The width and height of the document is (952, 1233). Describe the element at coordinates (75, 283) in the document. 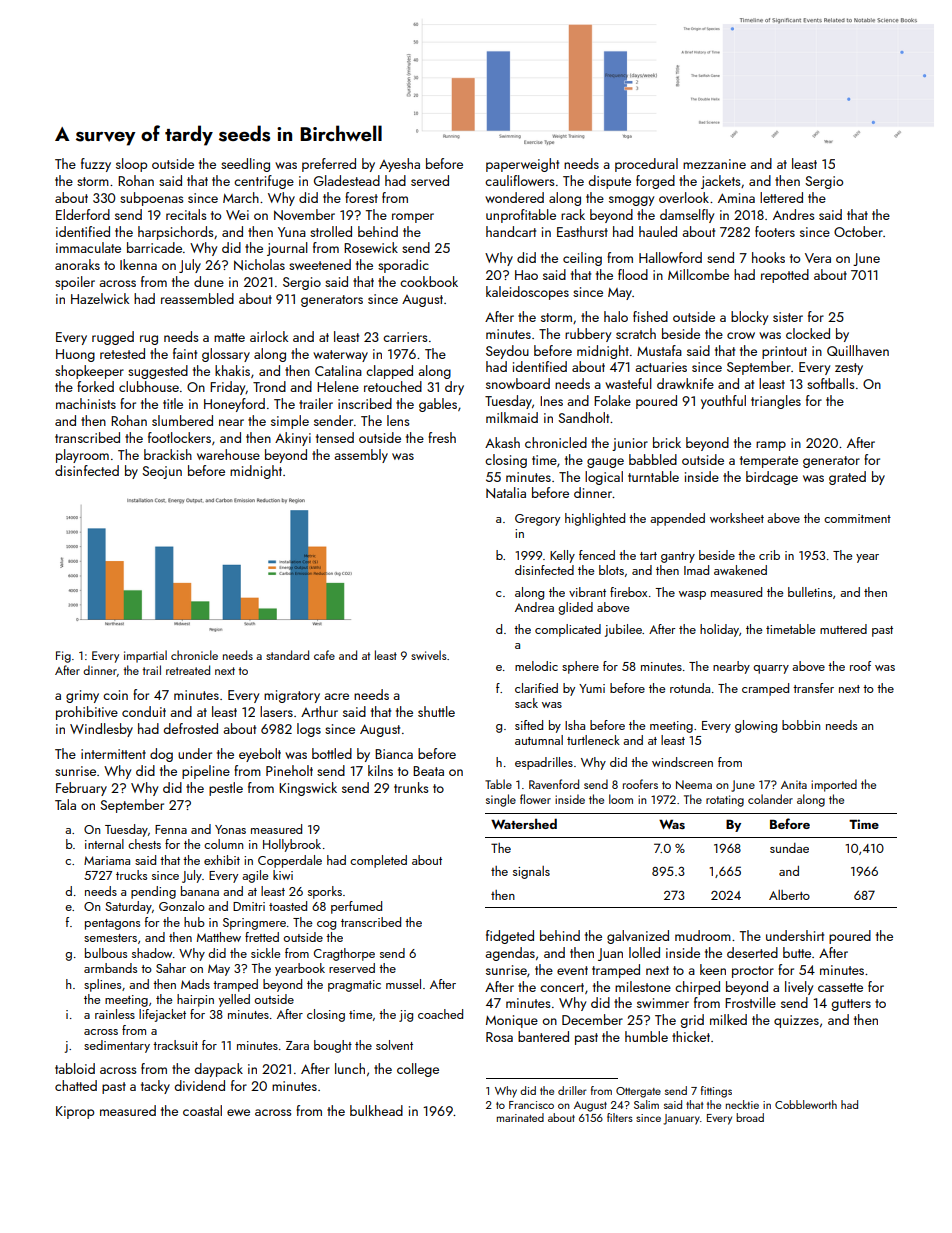

I see `spoiler` at that location.
